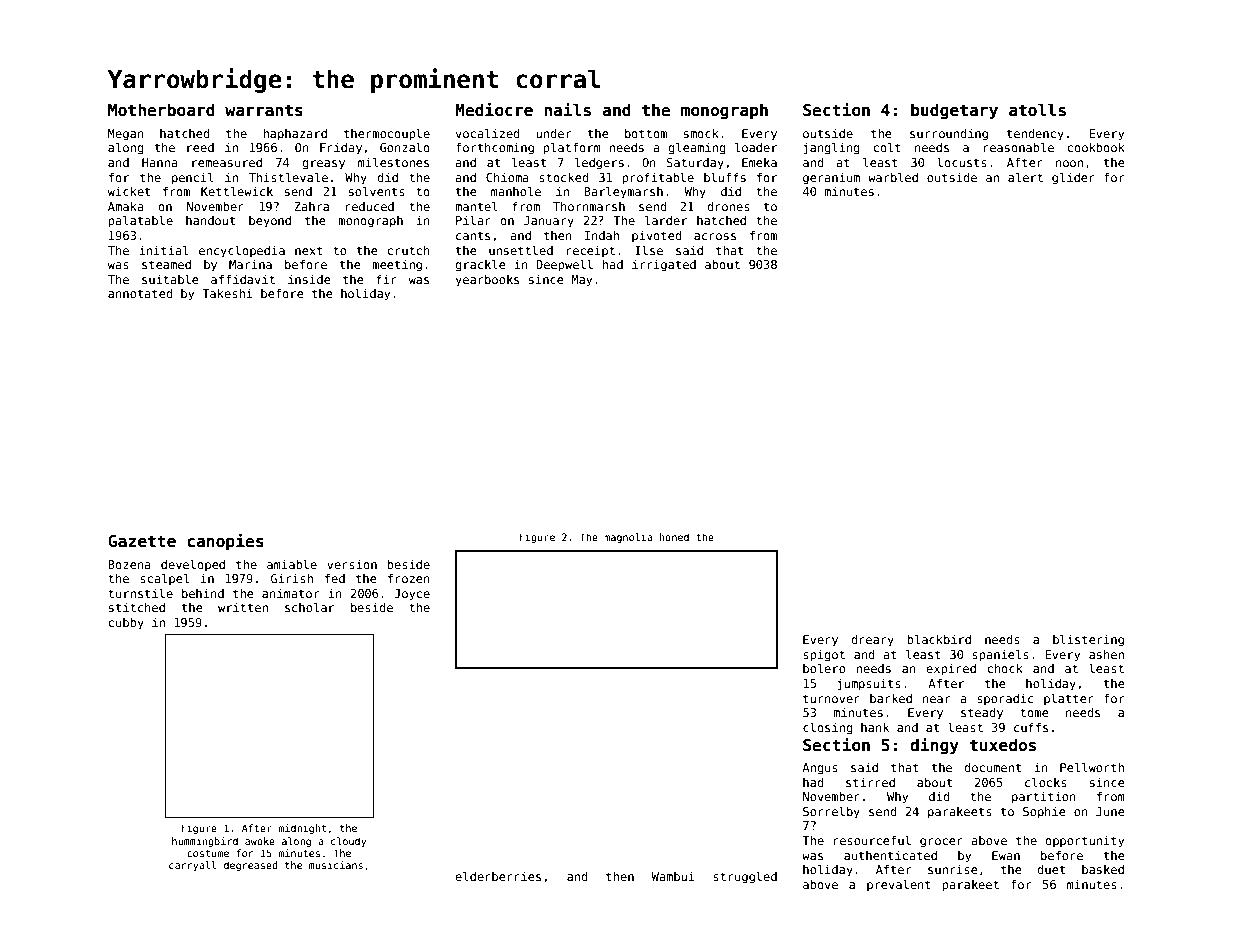 The image size is (1233, 952). What do you see at coordinates (494, 110) in the screenshot?
I see `Mediocre` at bounding box center [494, 110].
